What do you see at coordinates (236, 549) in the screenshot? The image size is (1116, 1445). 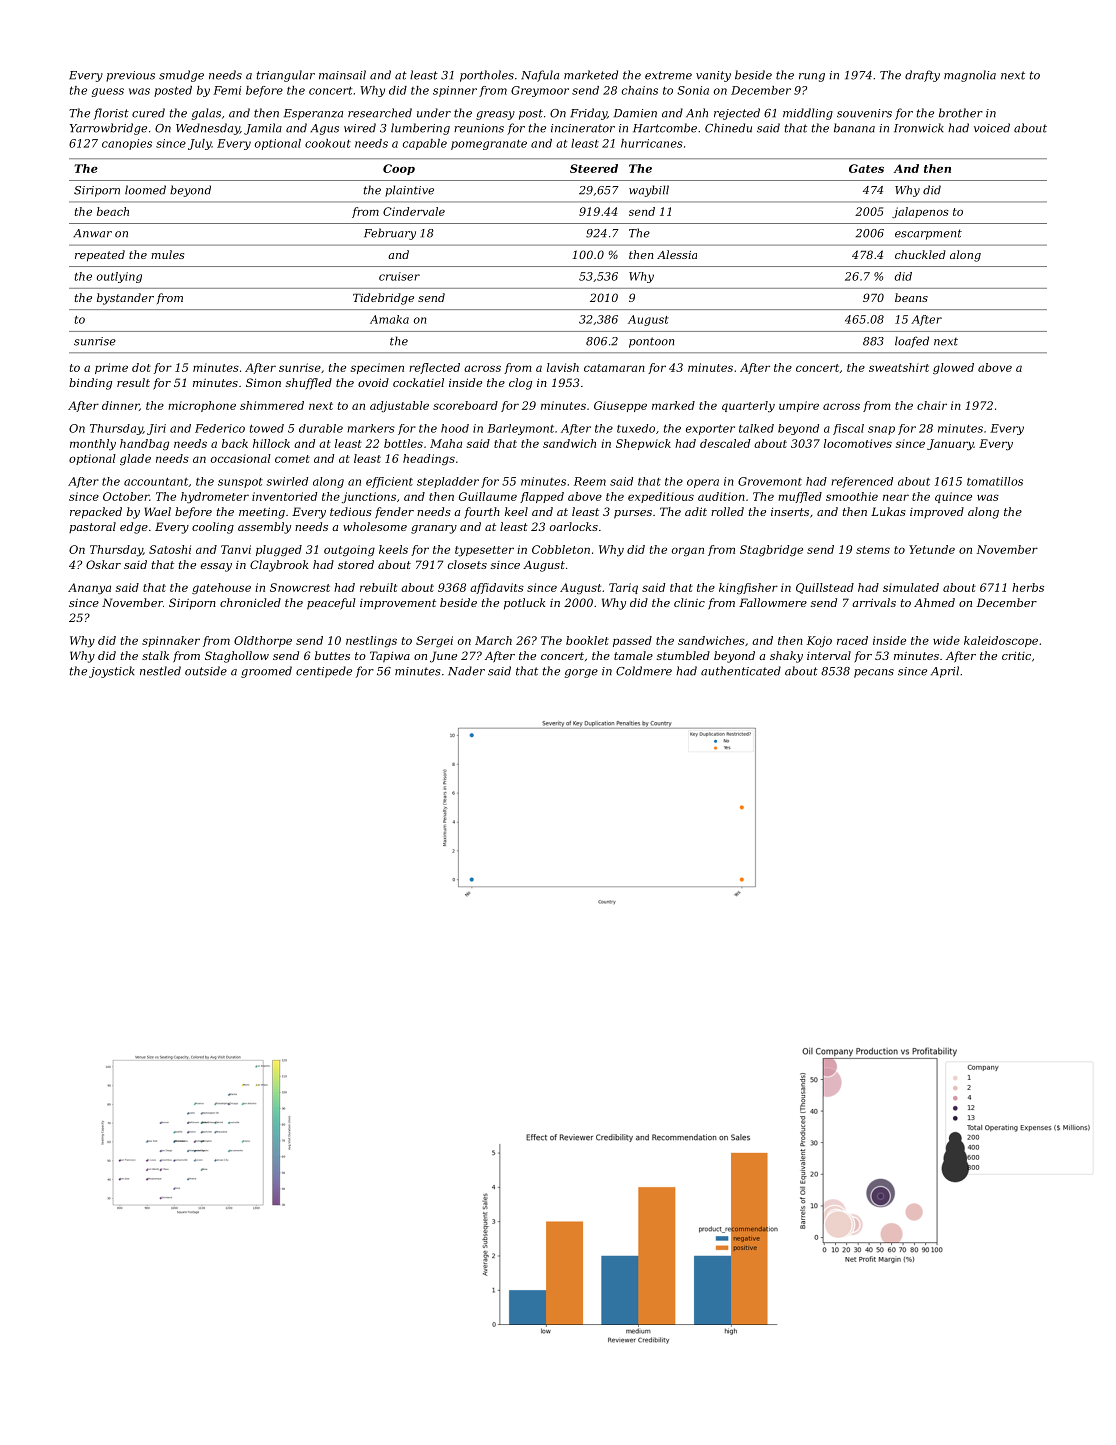 I see `Tanvi` at bounding box center [236, 549].
